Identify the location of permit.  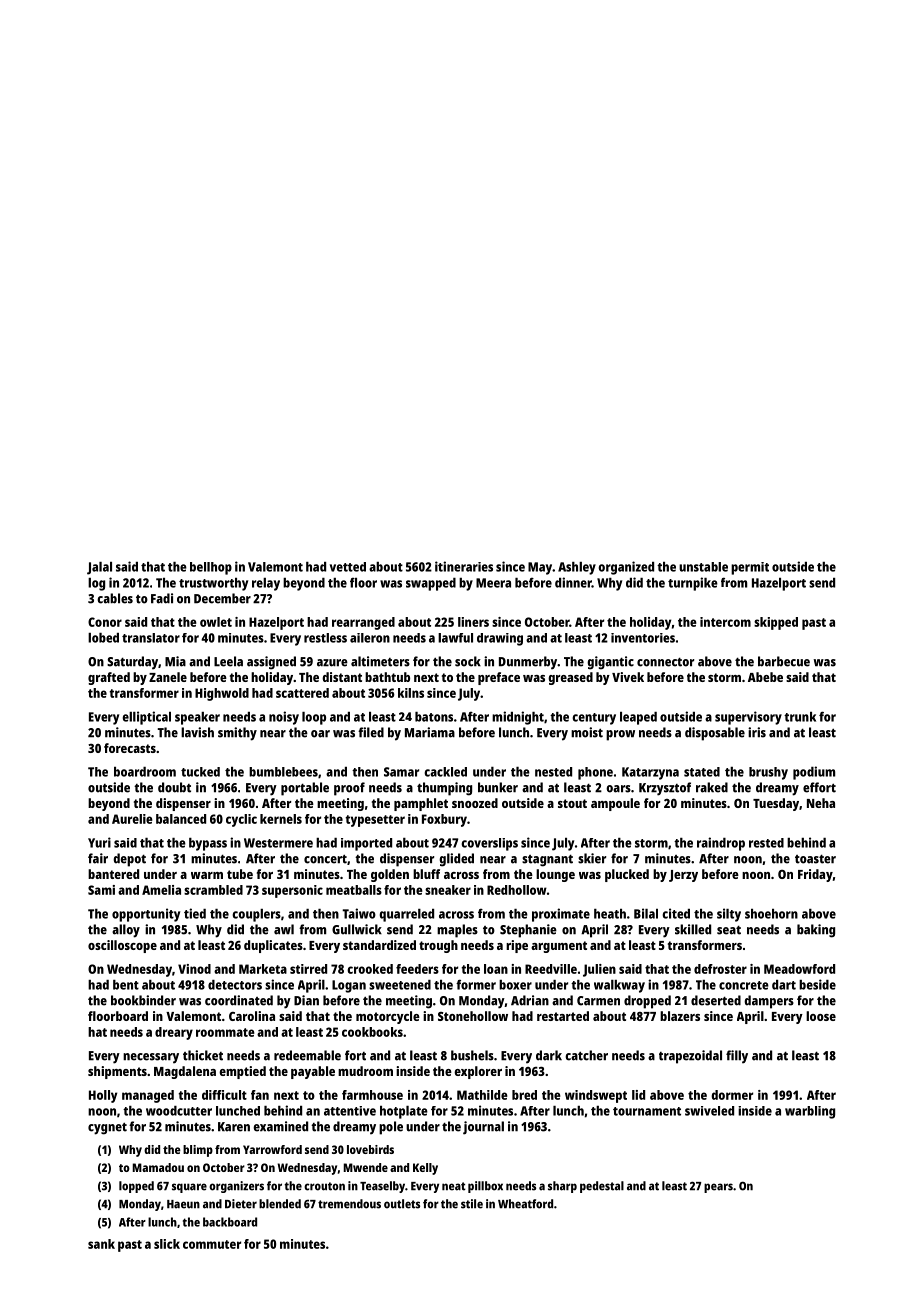
(750, 568).
